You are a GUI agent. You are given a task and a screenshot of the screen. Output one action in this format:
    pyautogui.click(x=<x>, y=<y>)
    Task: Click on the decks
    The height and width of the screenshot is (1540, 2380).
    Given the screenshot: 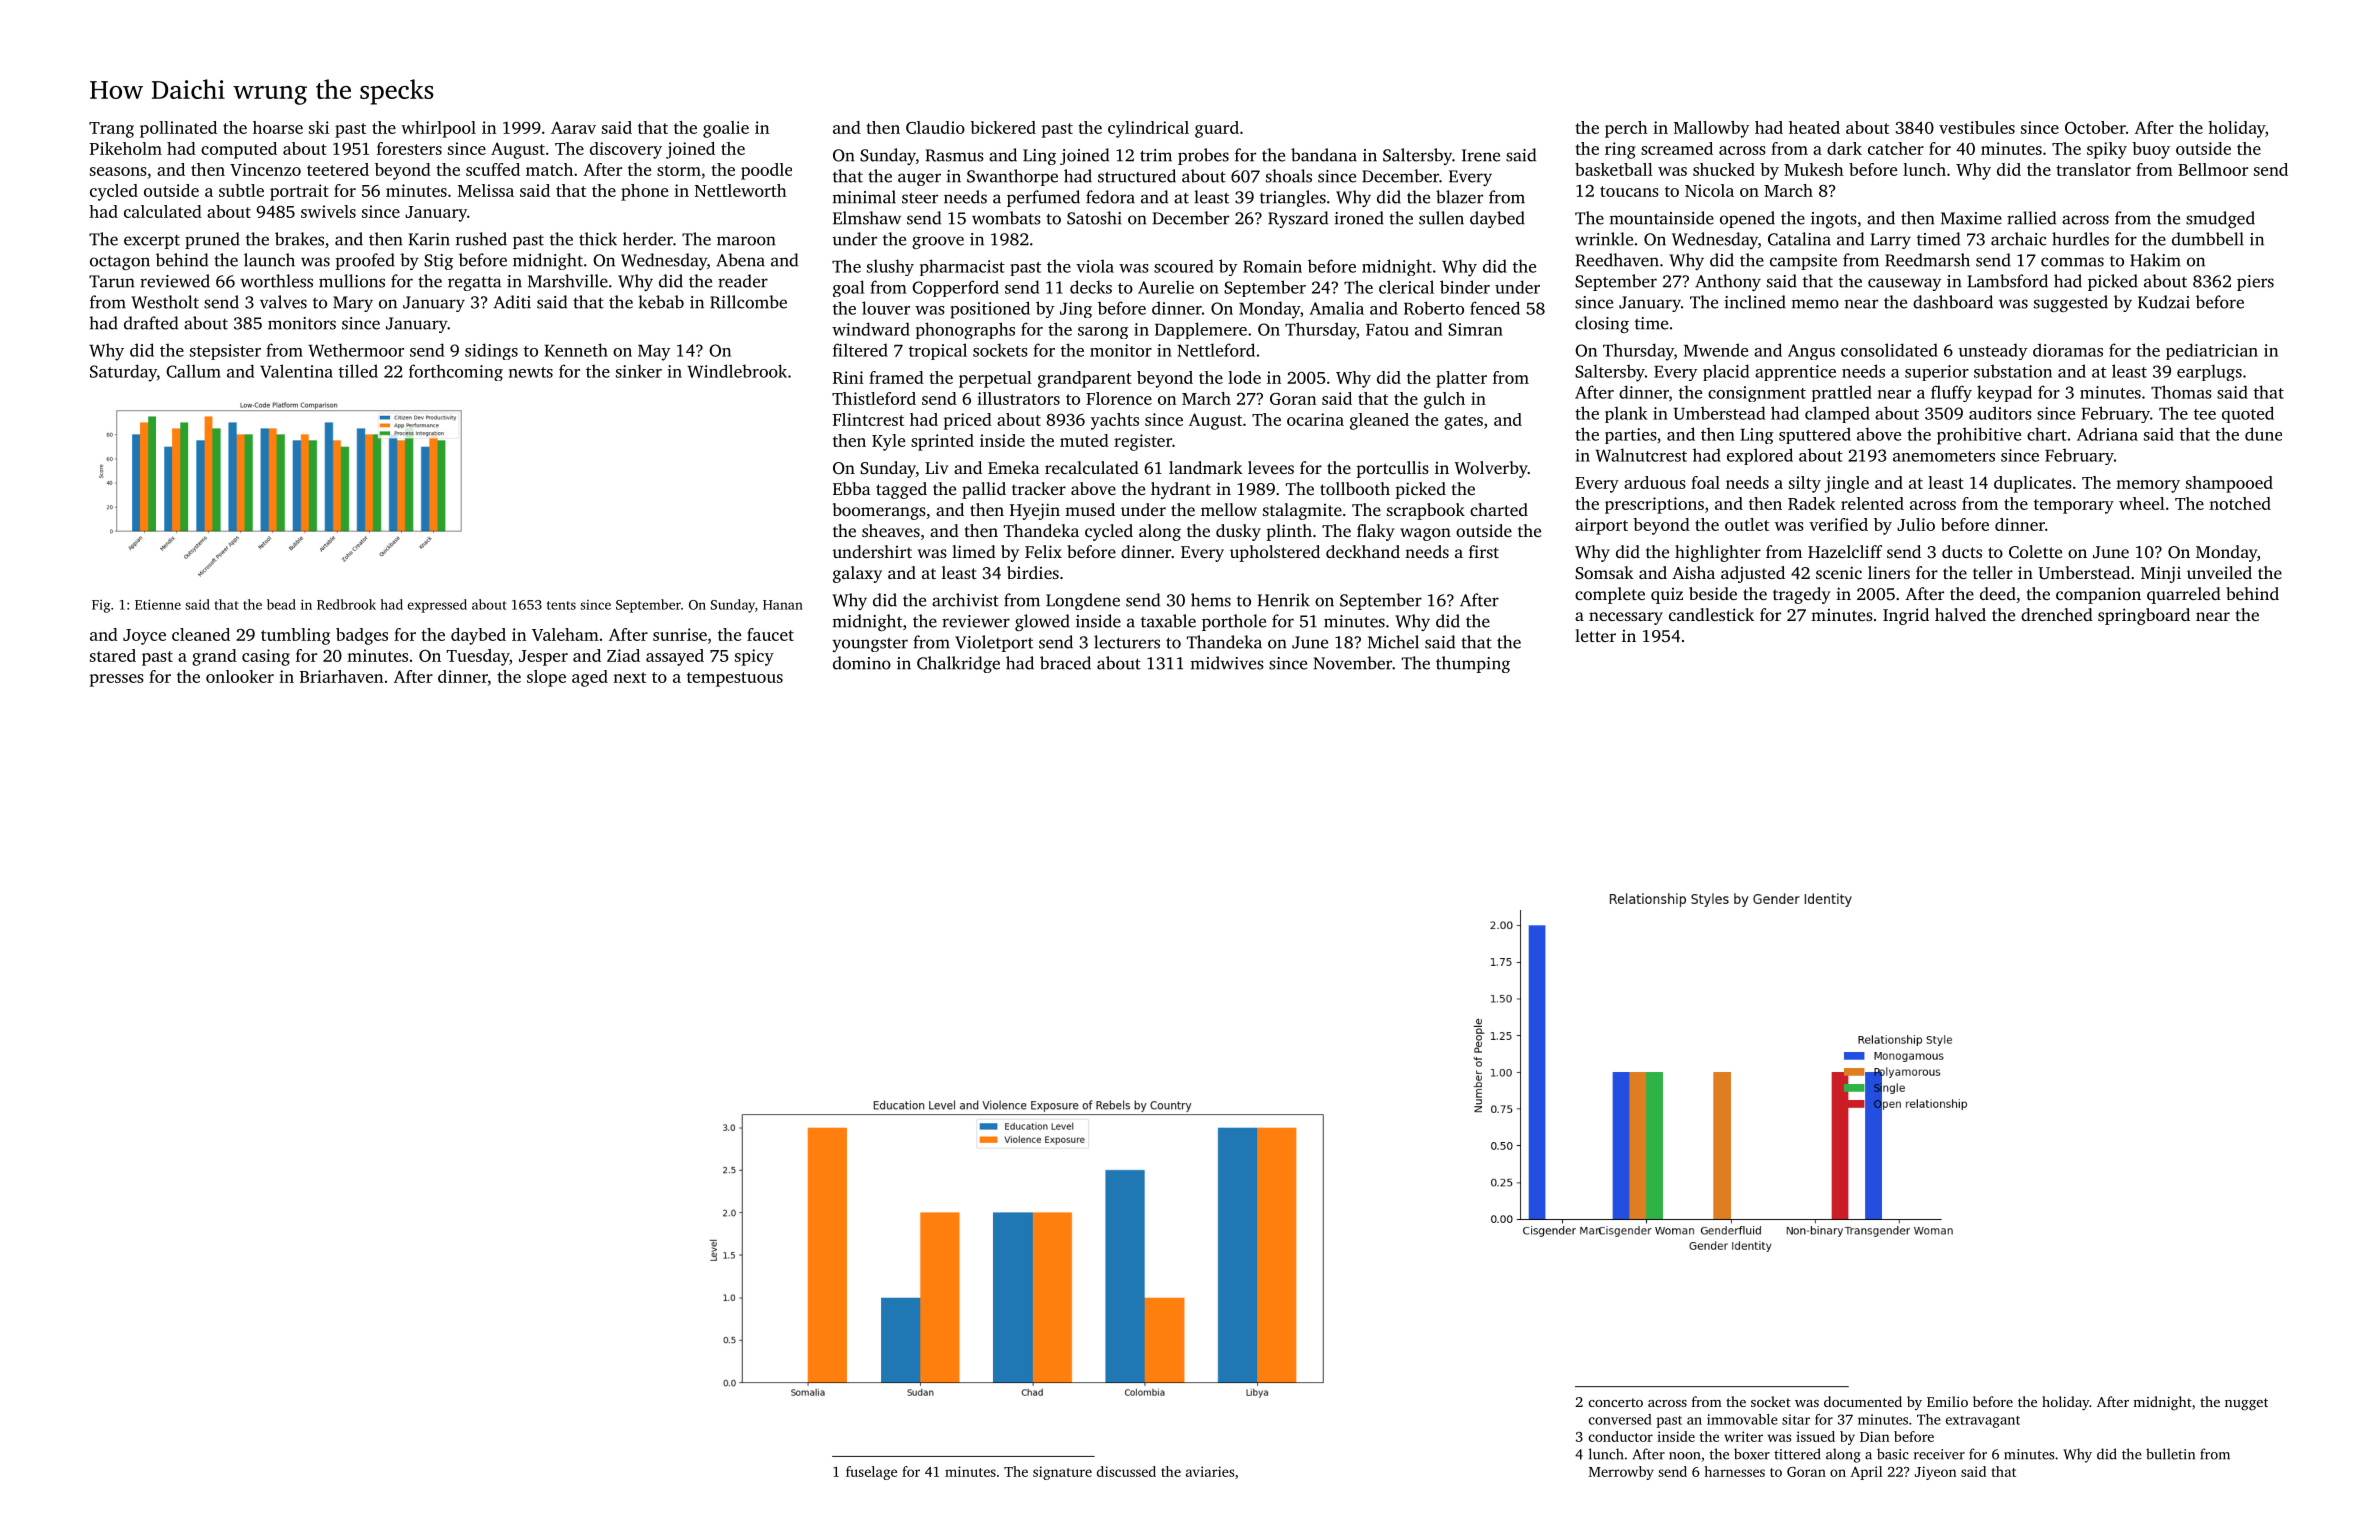 What is the action you would take?
    pyautogui.click(x=1091, y=287)
